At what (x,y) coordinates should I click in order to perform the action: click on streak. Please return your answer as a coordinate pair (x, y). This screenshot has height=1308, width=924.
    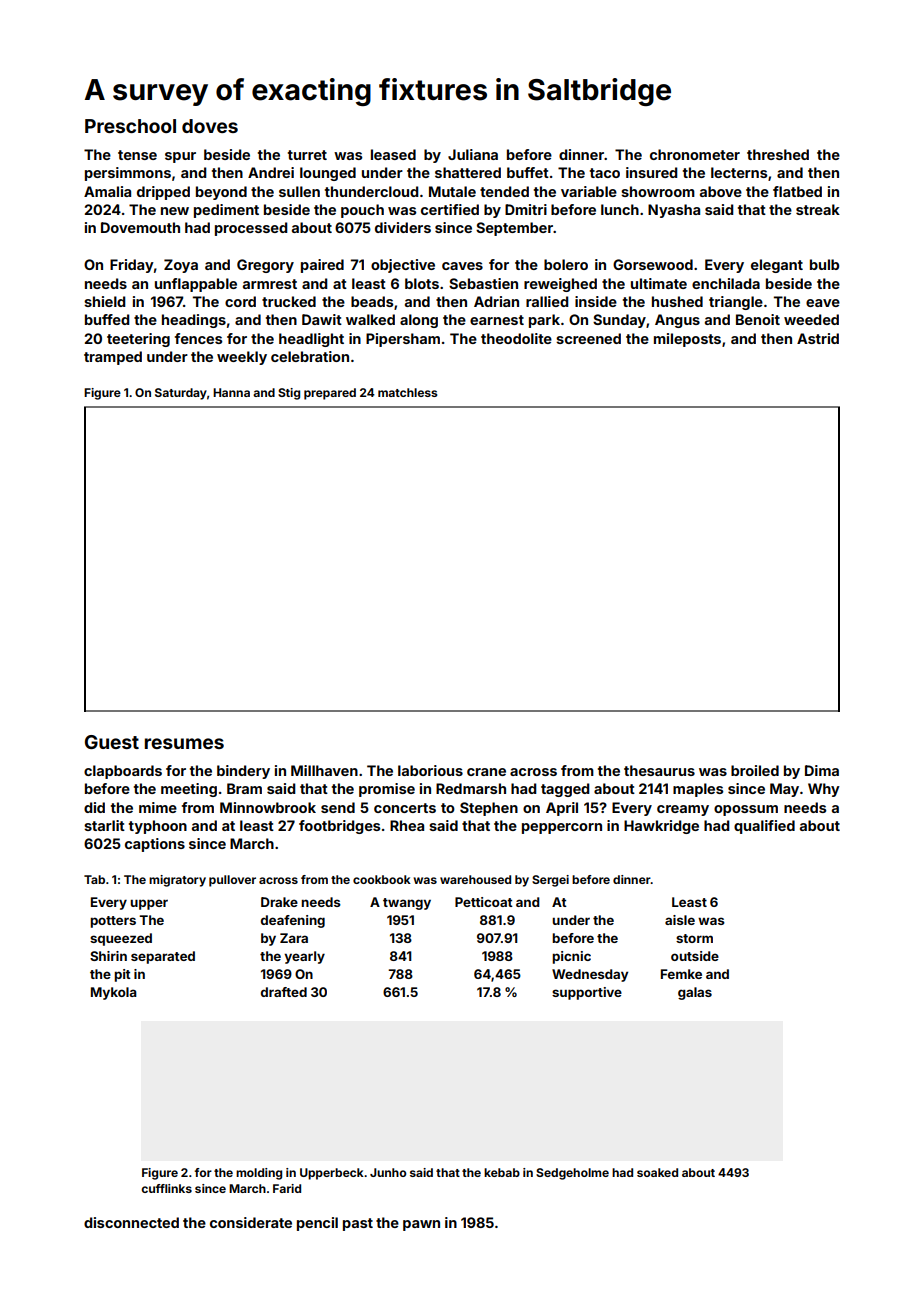
    Looking at the image, I should click on (818, 209).
